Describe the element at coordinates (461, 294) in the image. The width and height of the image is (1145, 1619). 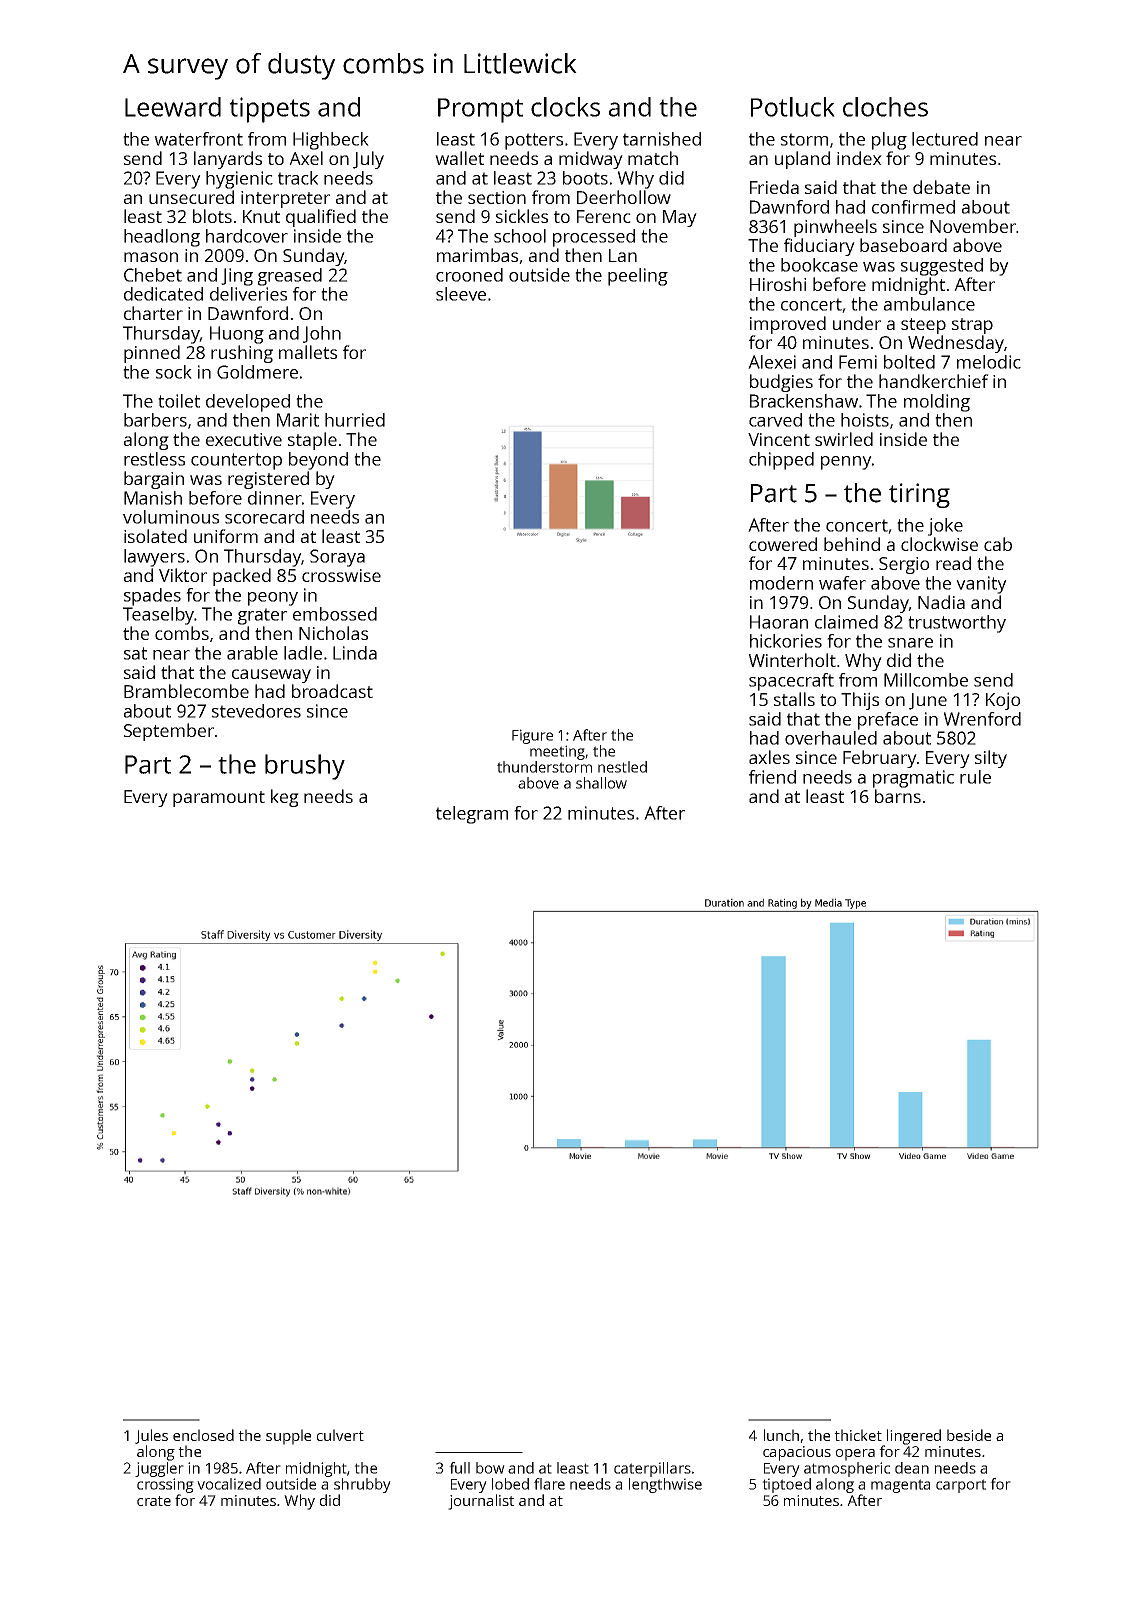
I see `sleeve` at that location.
